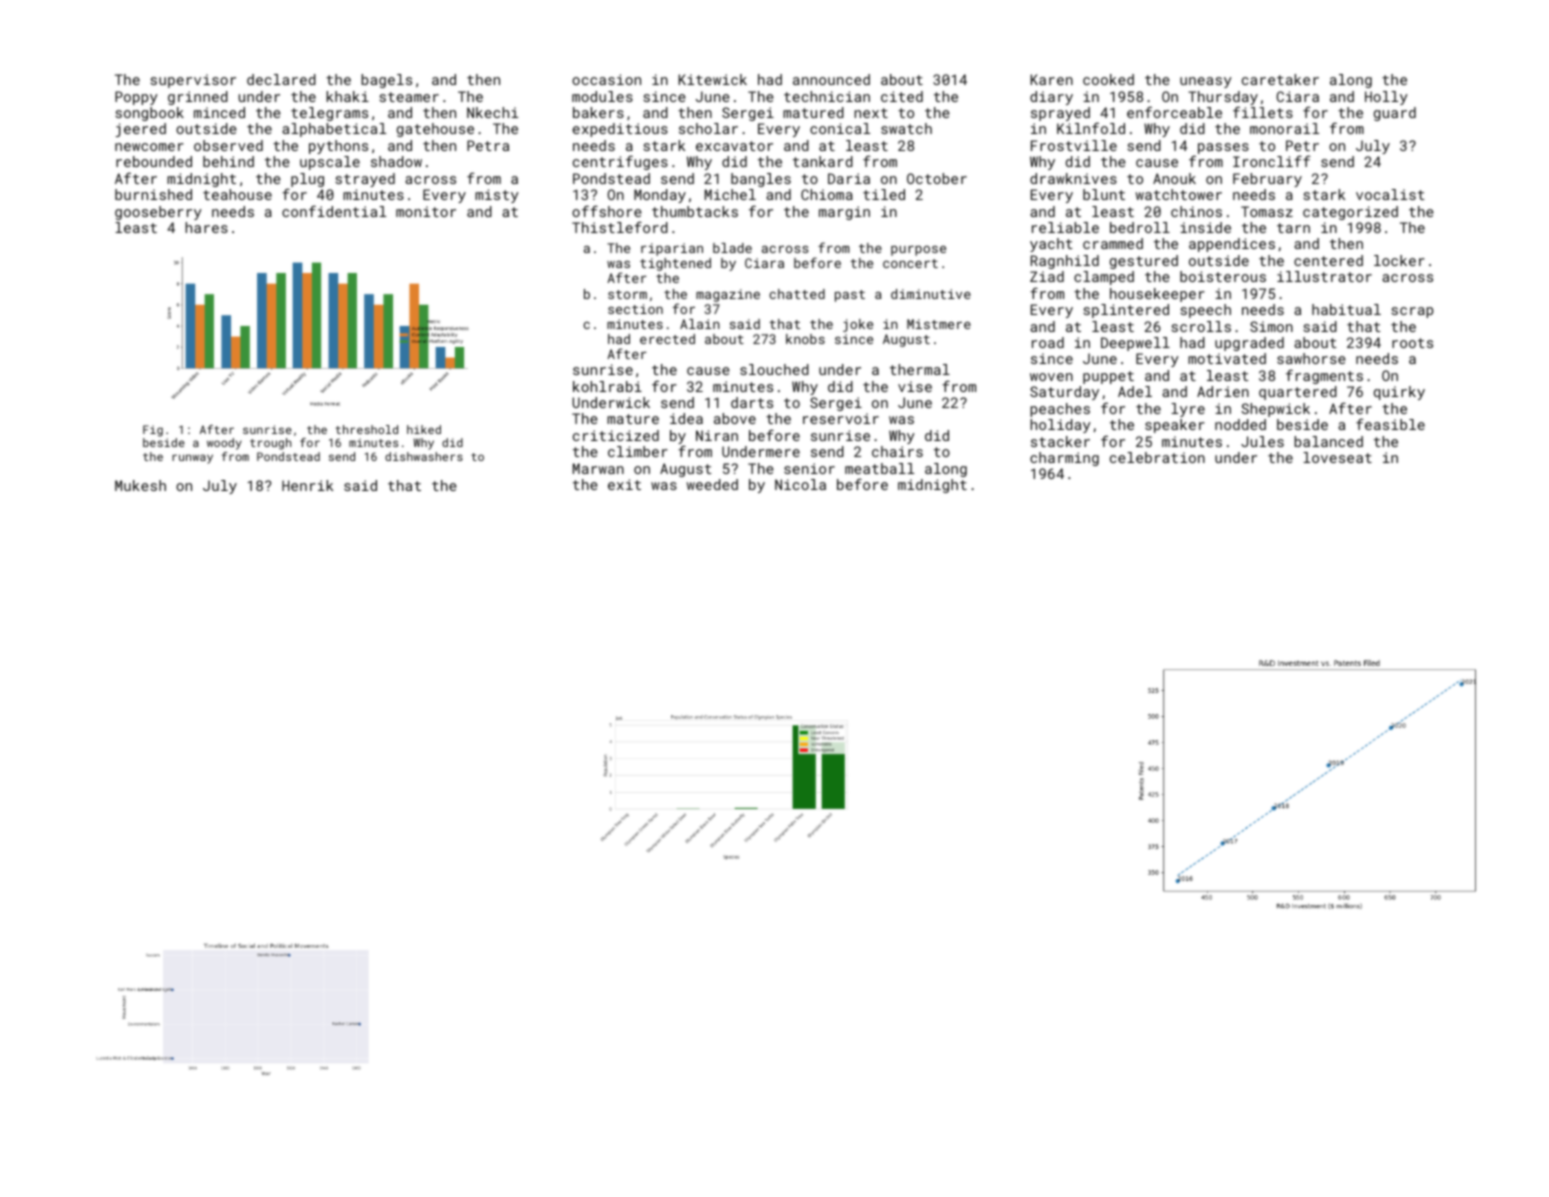 Image resolution: width=1549 pixels, height=1197 pixels. I want to click on Karen, so click(1051, 79).
